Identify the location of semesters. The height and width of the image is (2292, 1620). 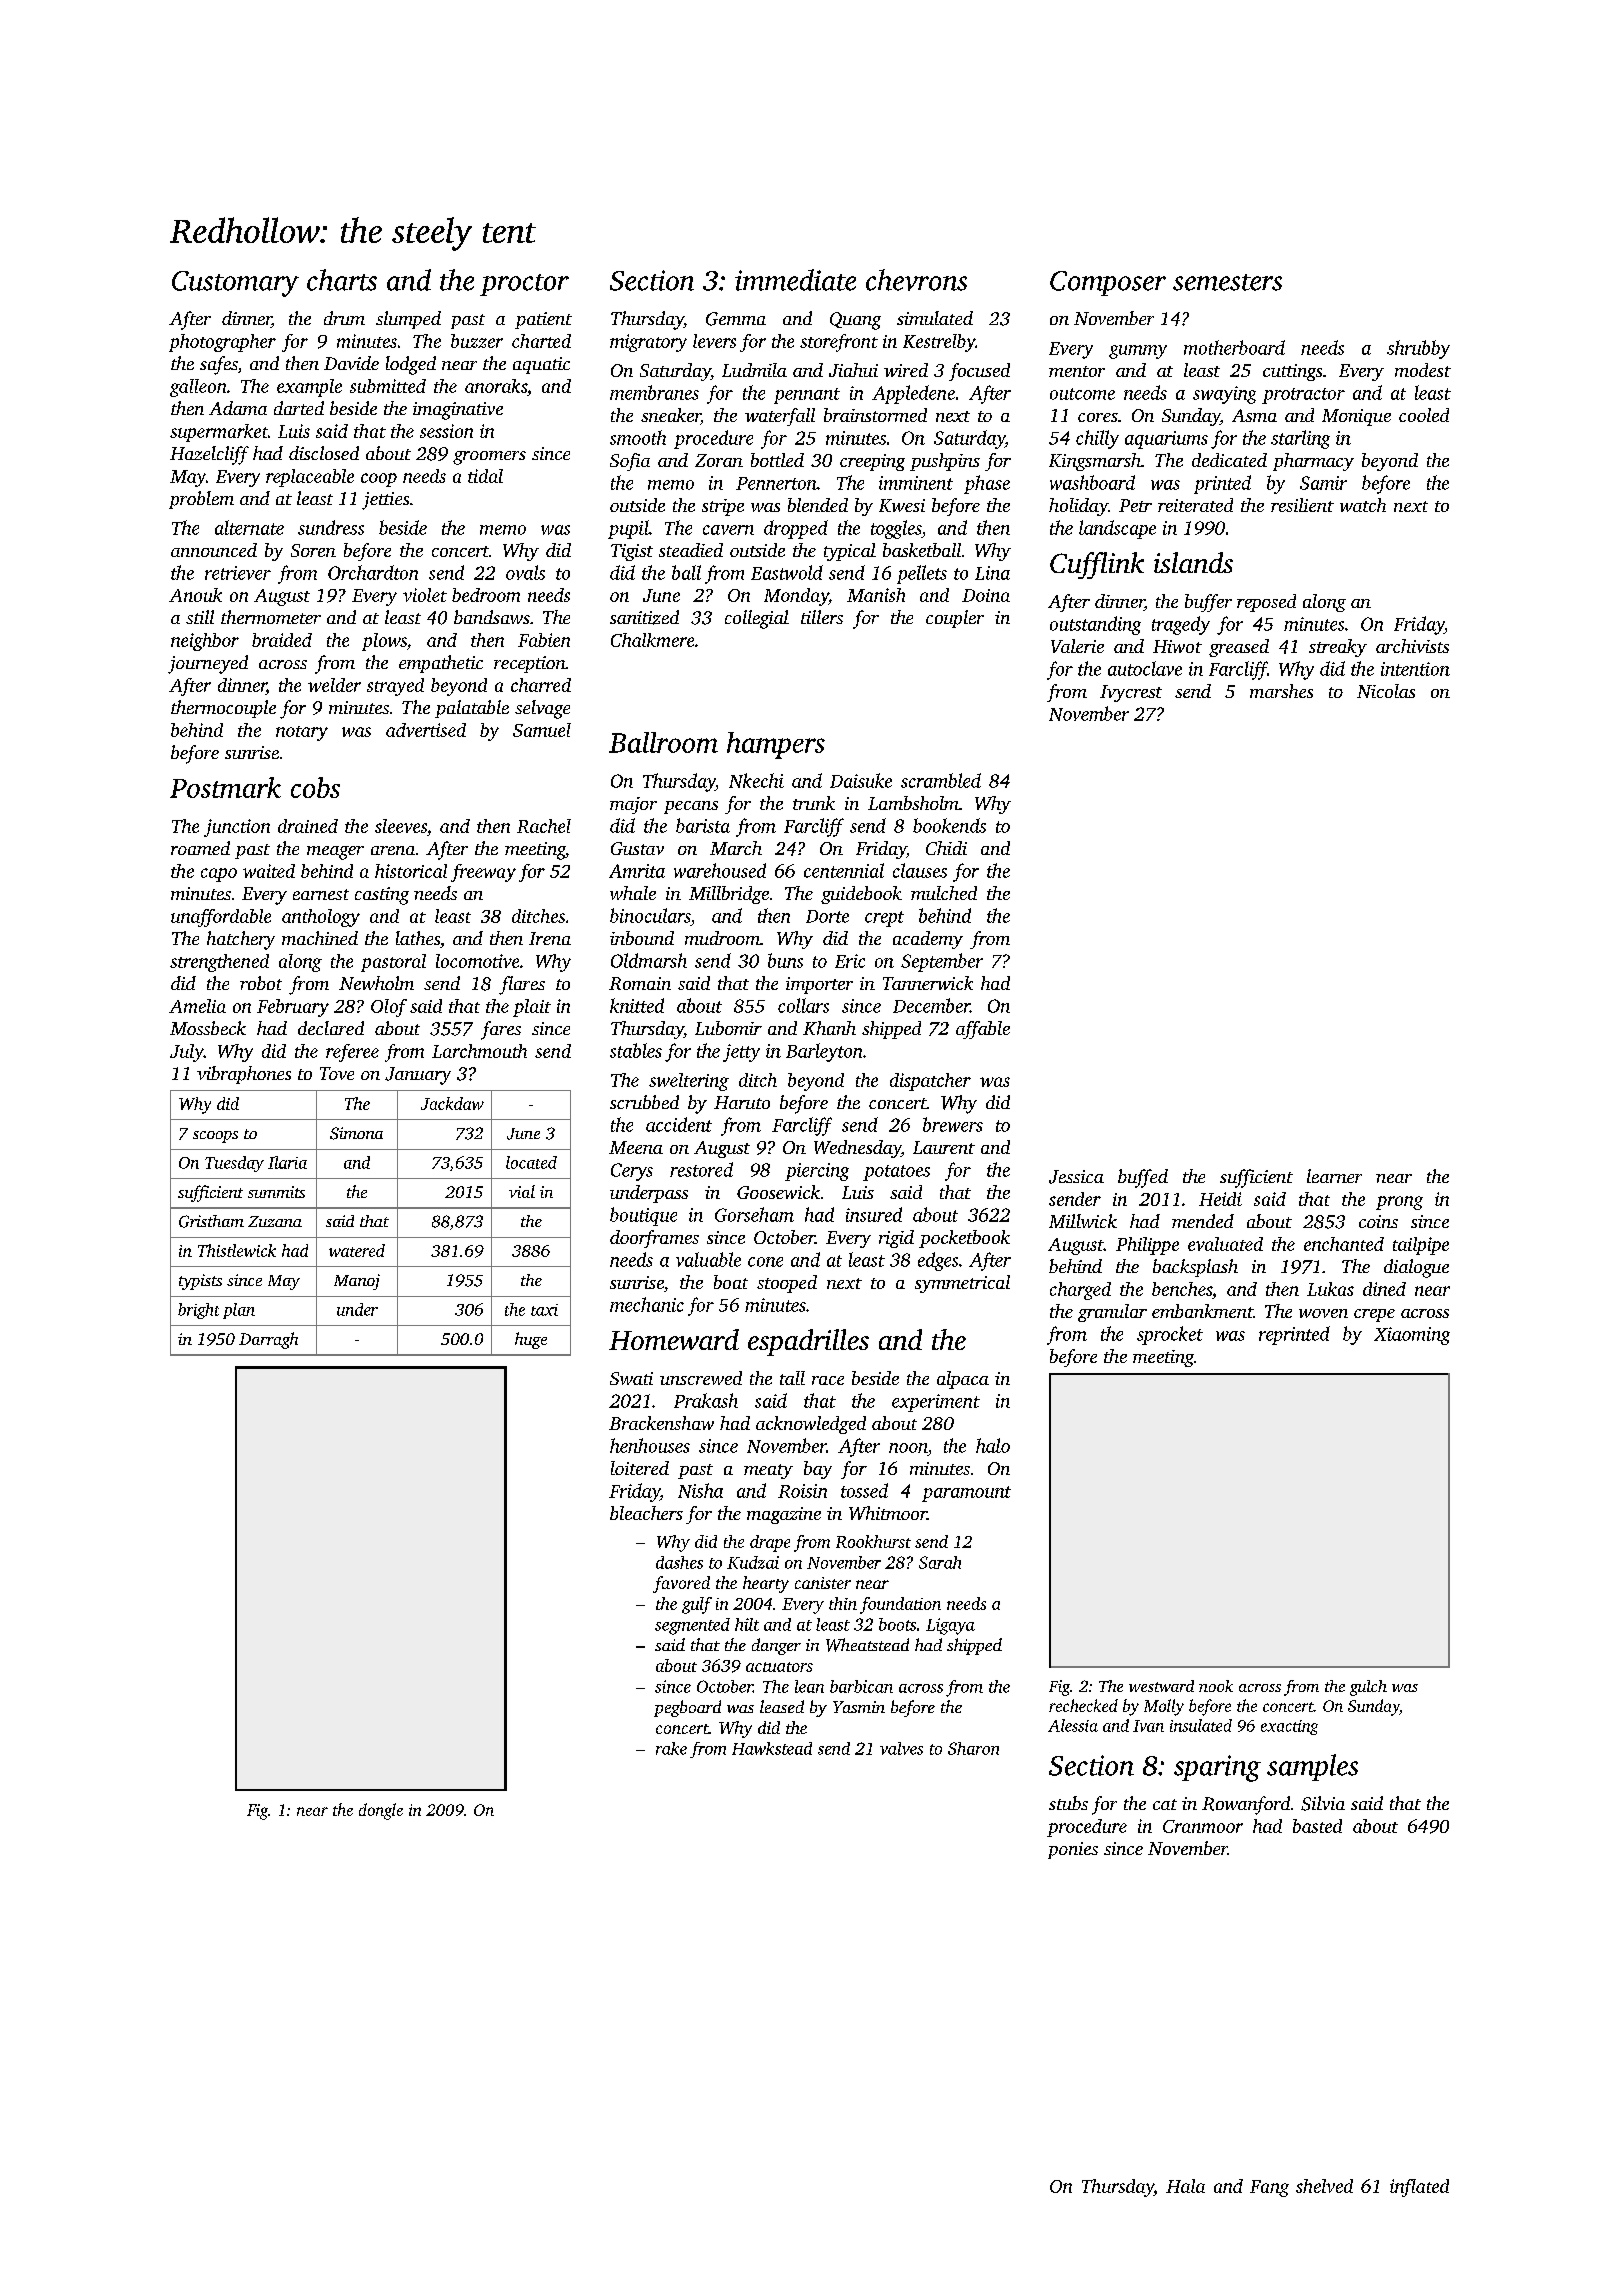
(1227, 282).
